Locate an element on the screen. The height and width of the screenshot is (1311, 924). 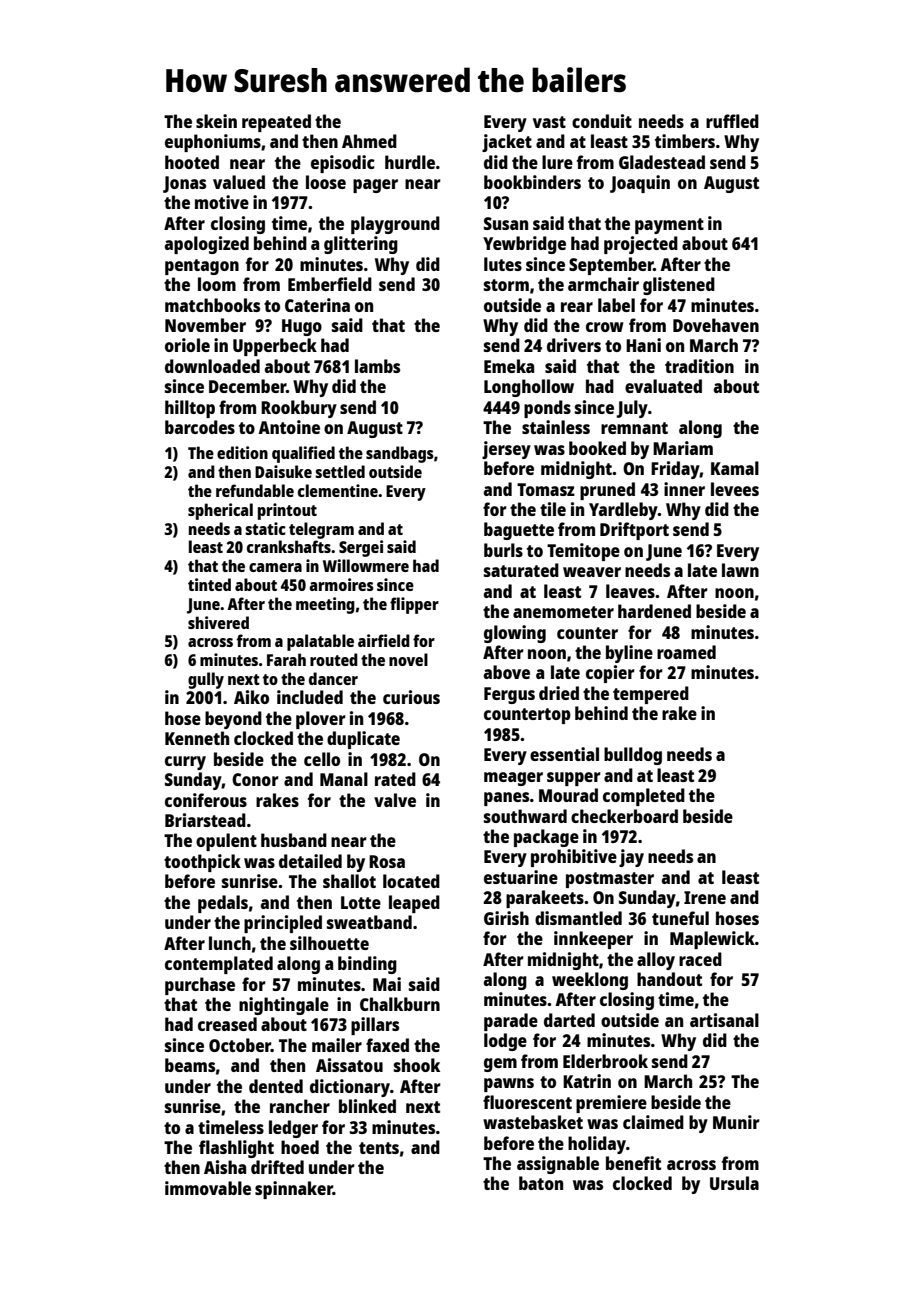
nightingale is located at coordinates (284, 1006).
